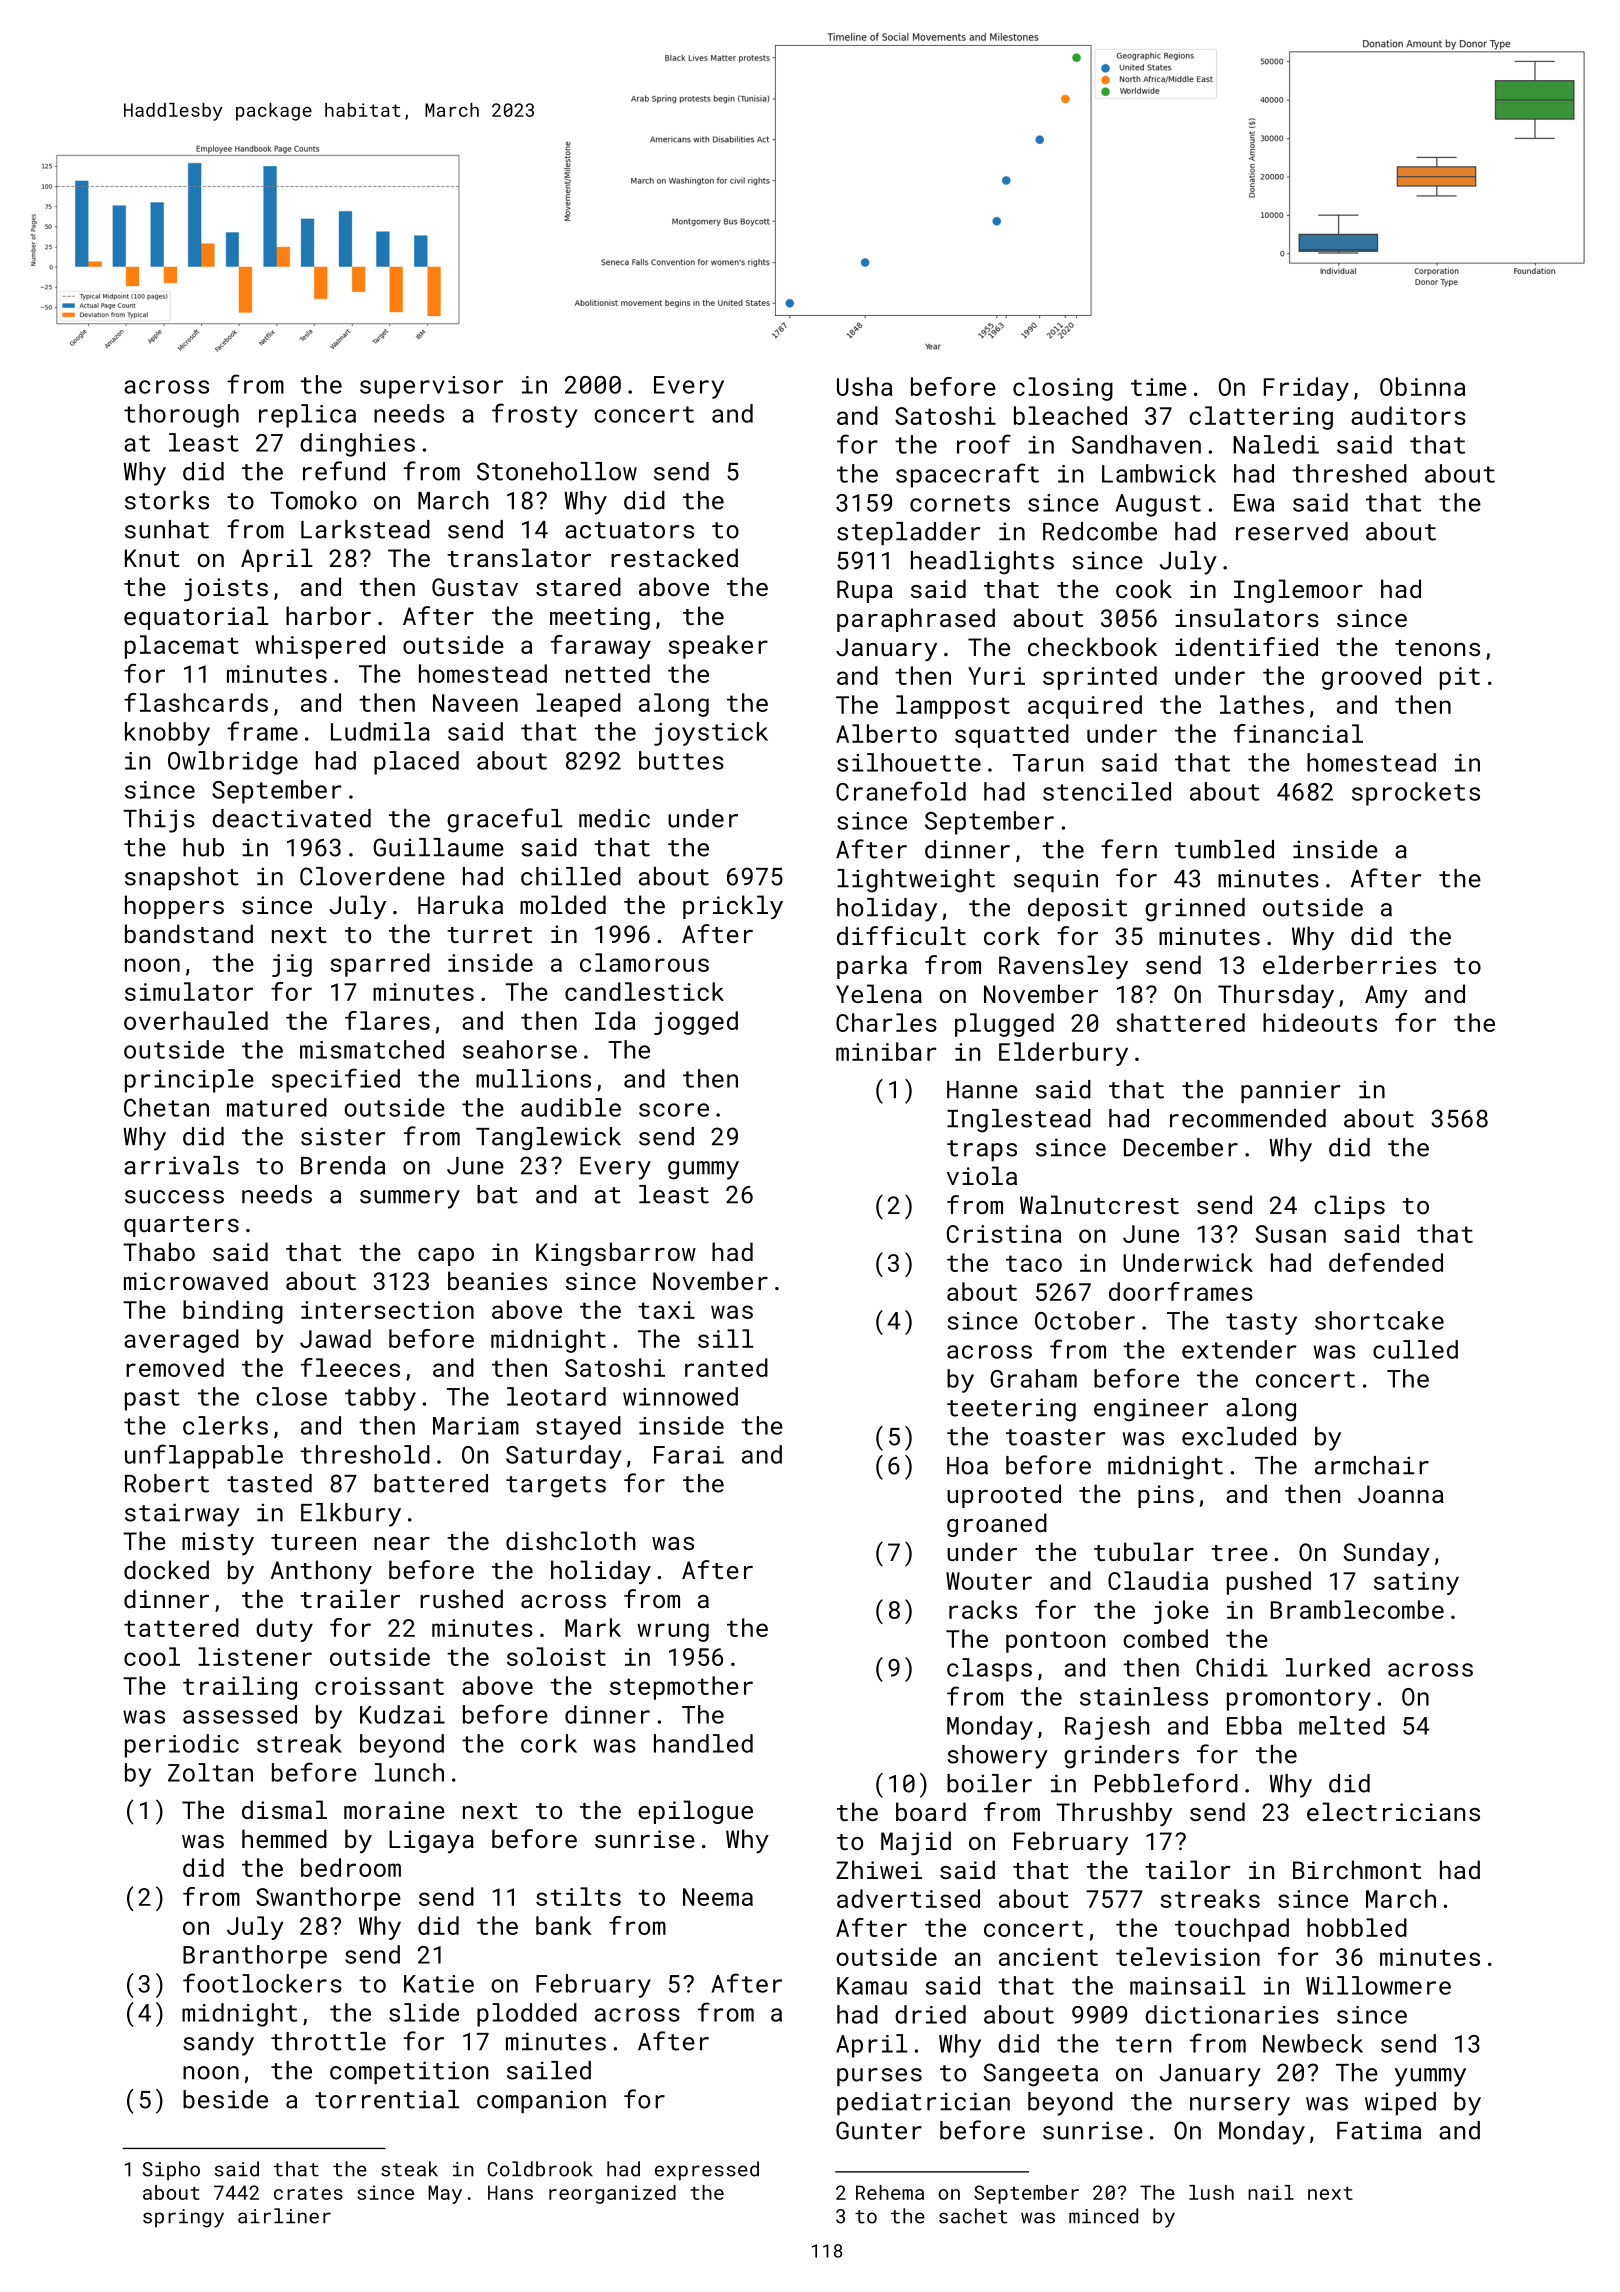 The height and width of the screenshot is (2292, 1620). What do you see at coordinates (1423, 386) in the screenshot?
I see `Obinna` at bounding box center [1423, 386].
